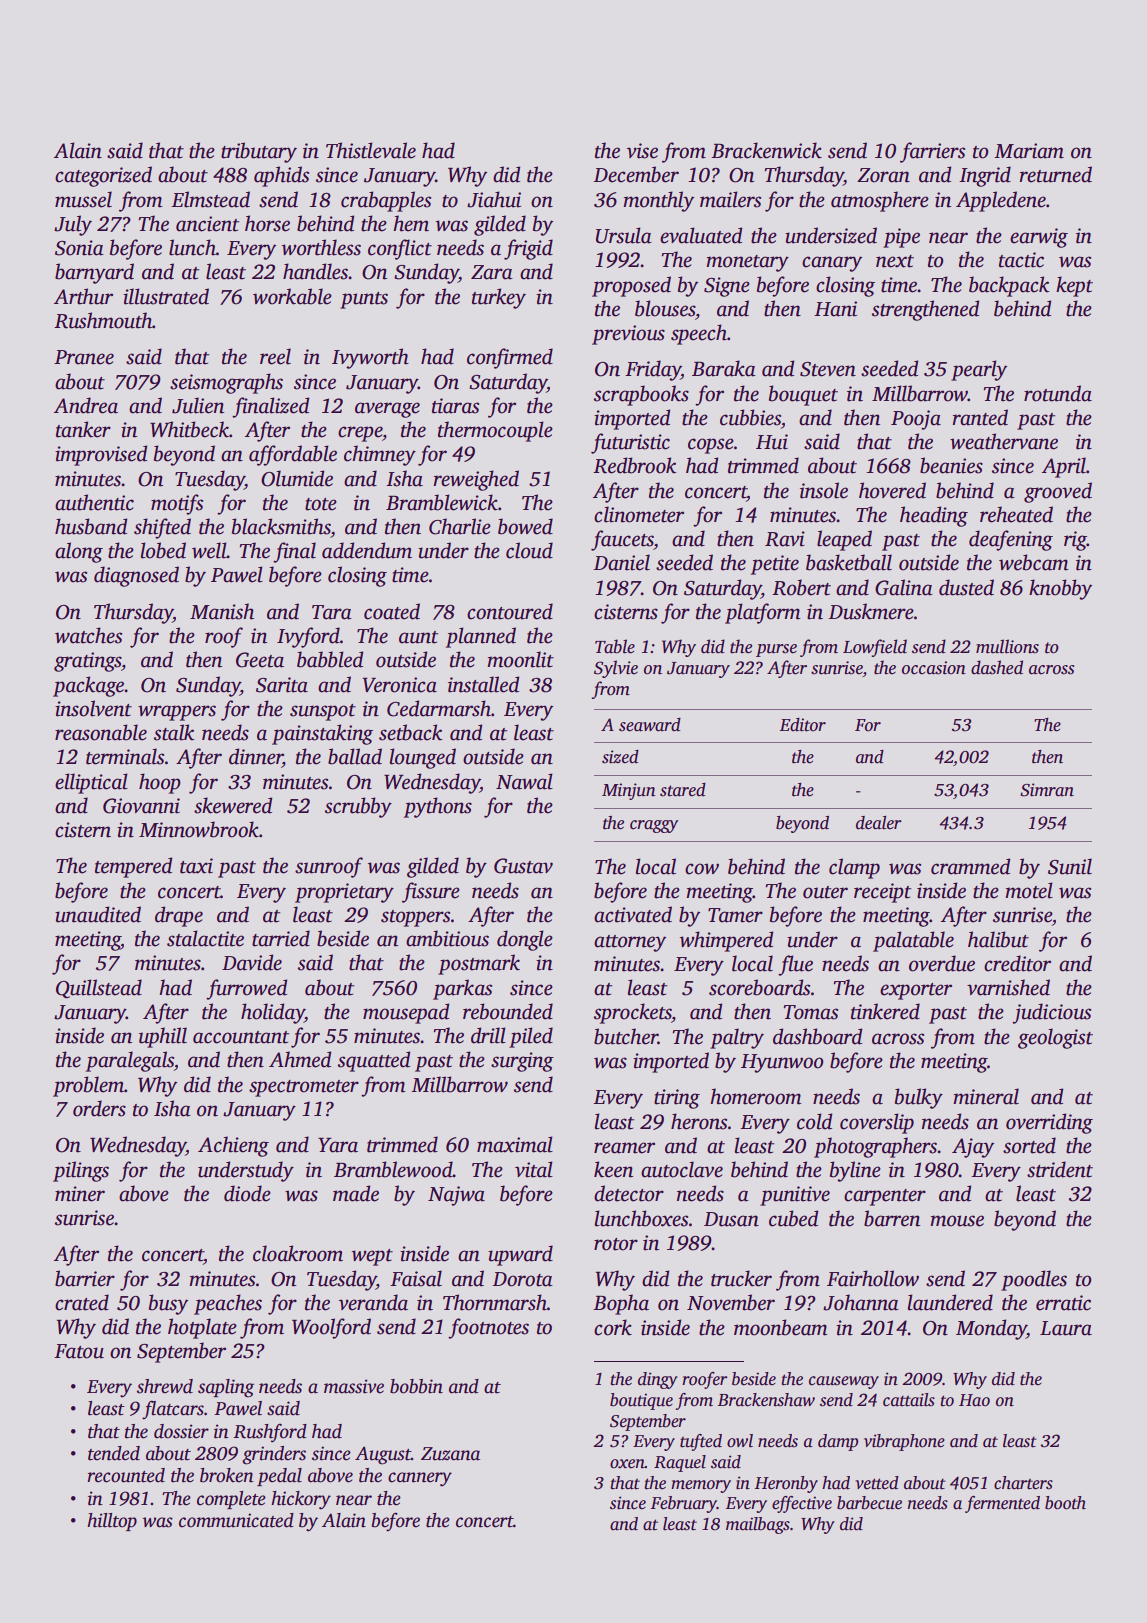  What do you see at coordinates (99, 988) in the screenshot?
I see `Quillstead` at bounding box center [99, 988].
